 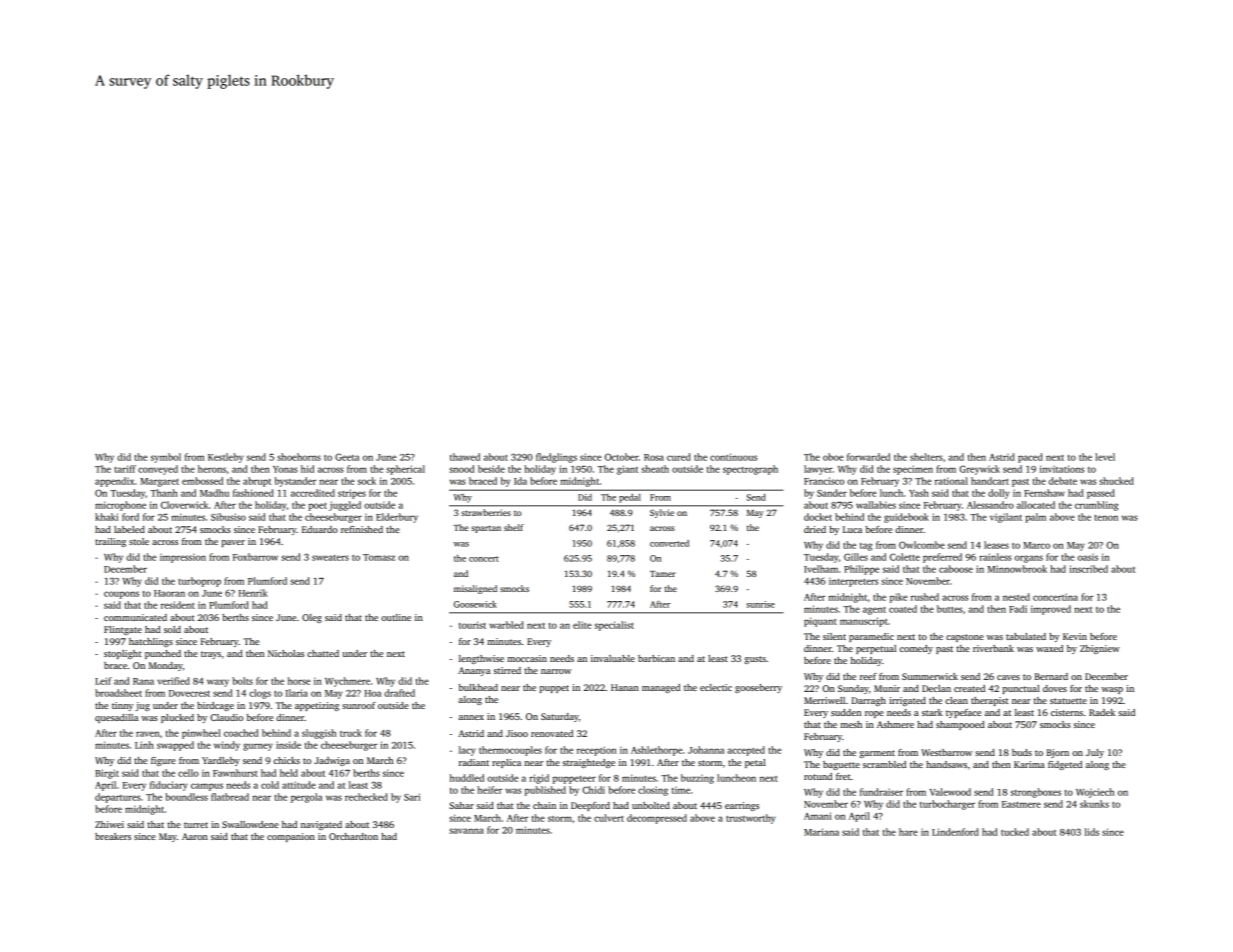 What do you see at coordinates (258, 747) in the document?
I see `gurney` at bounding box center [258, 747].
